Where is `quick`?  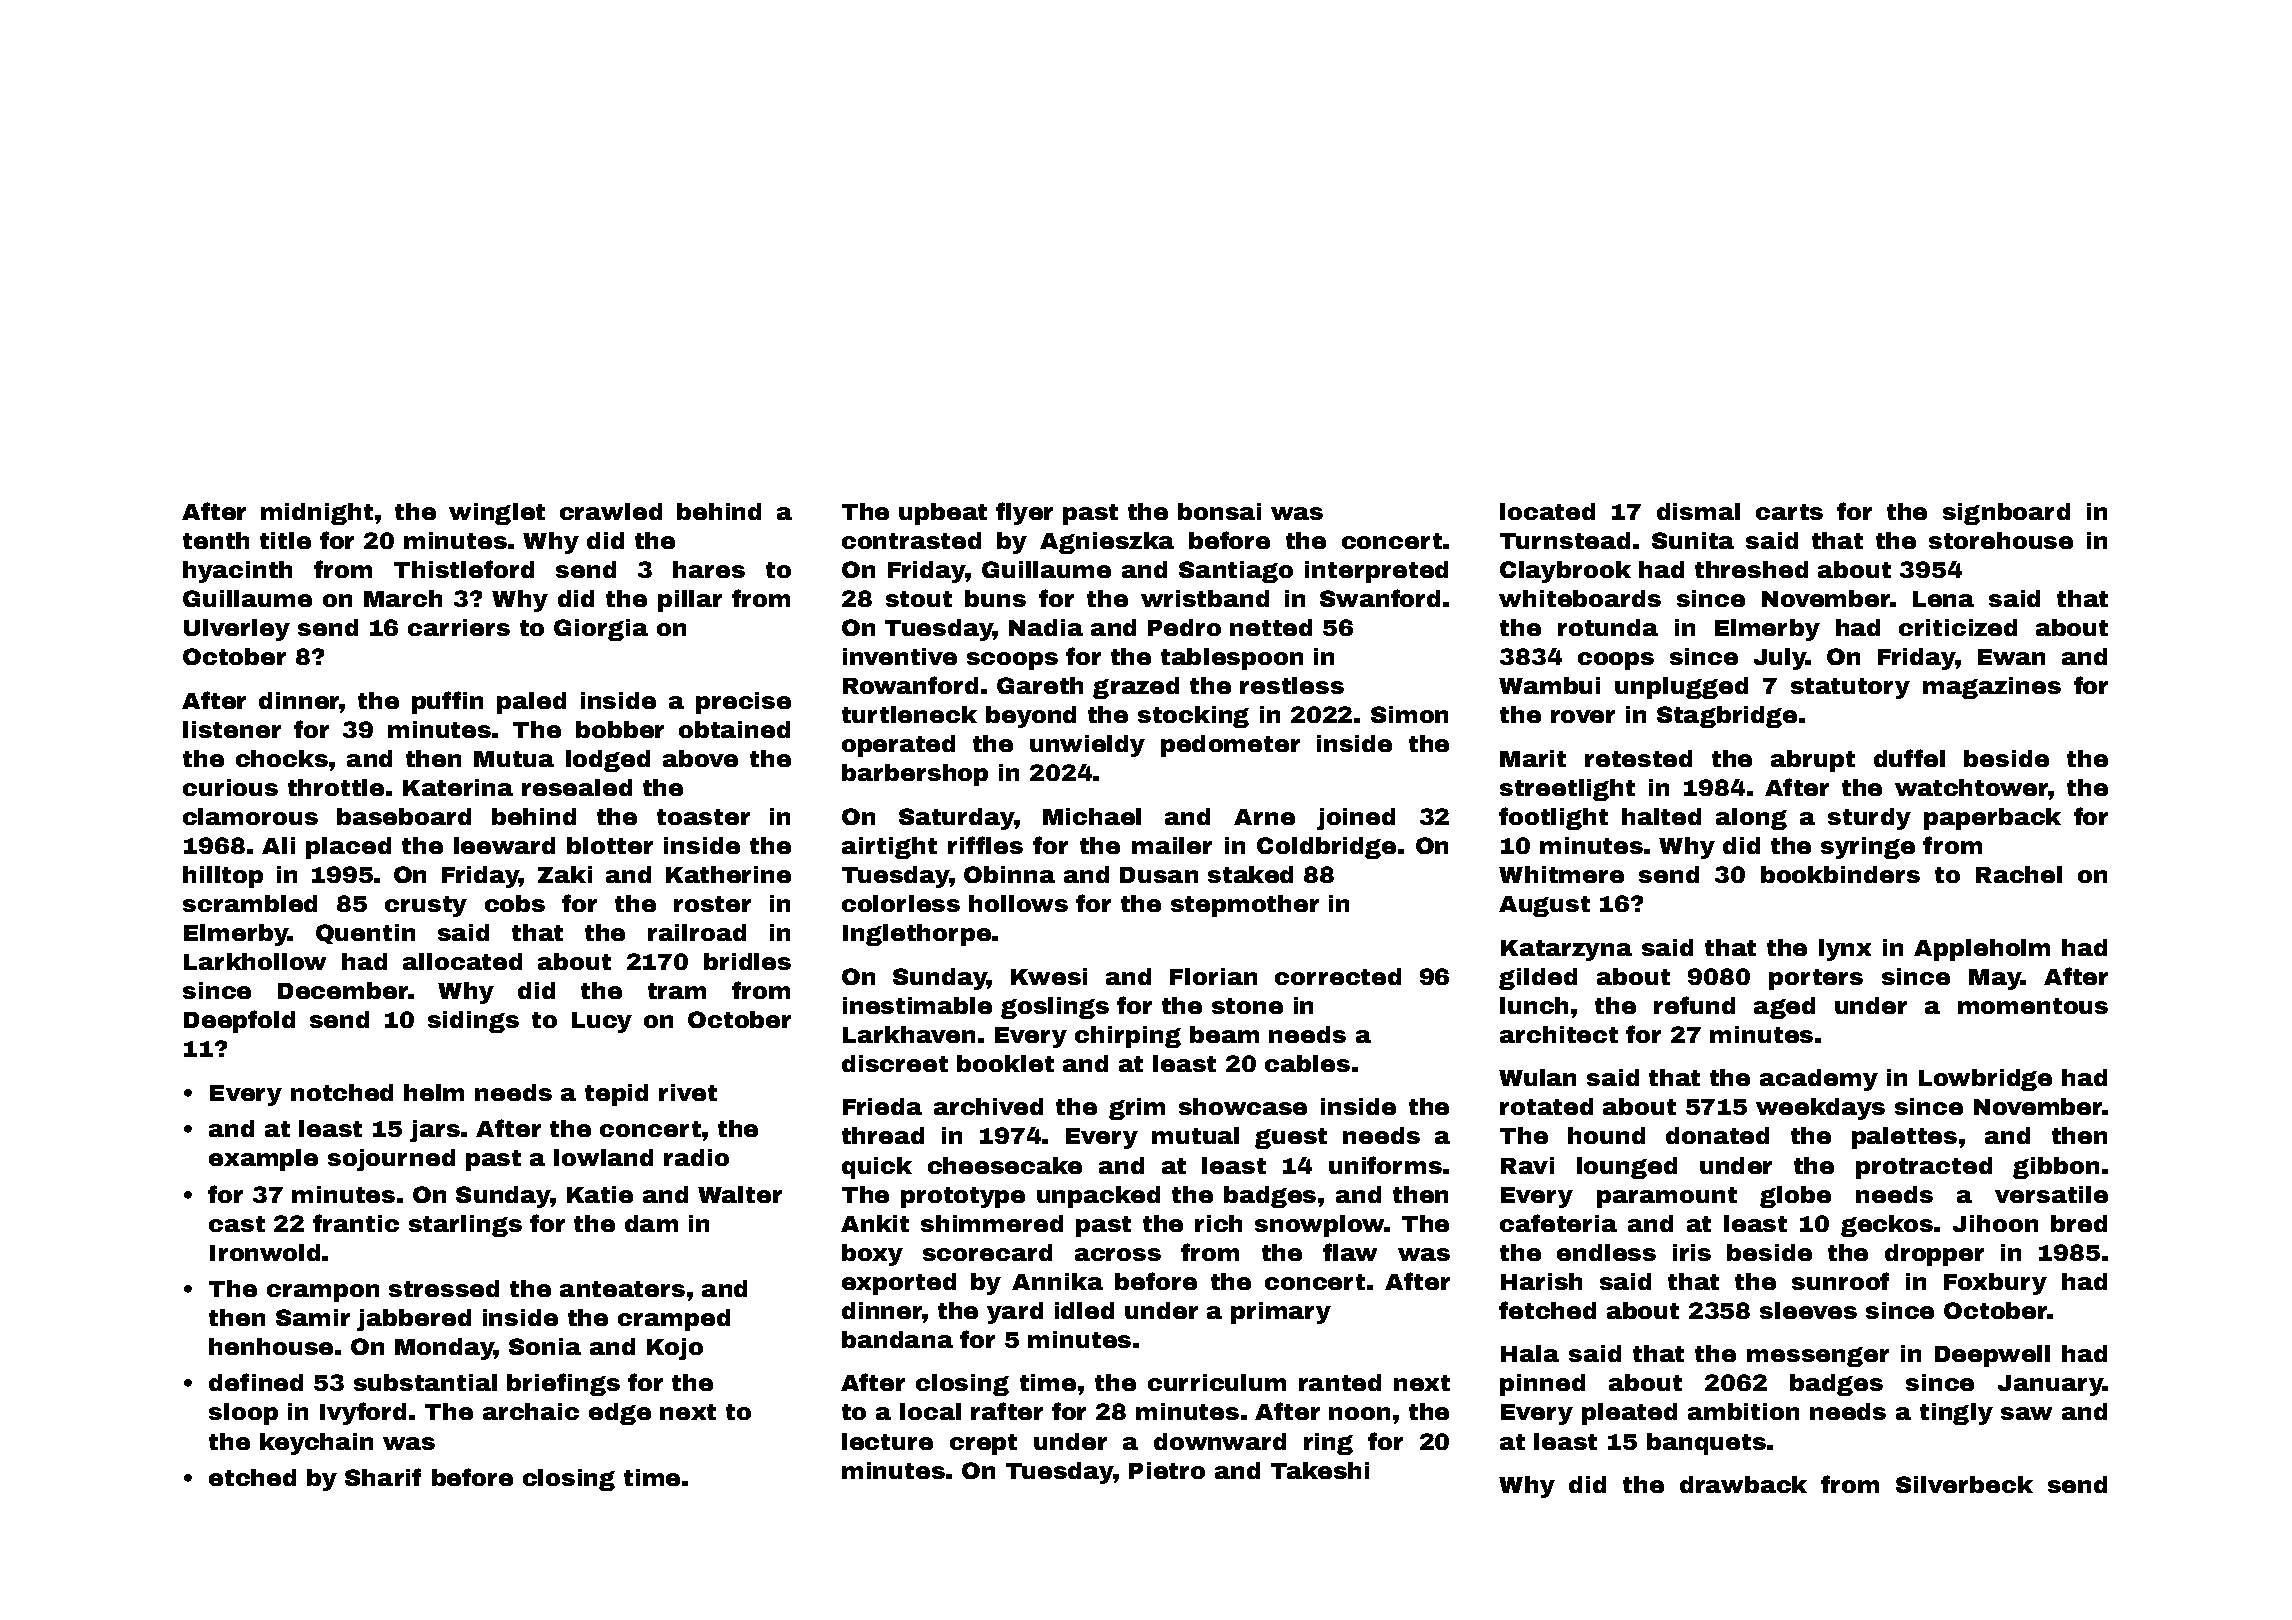
quick is located at coordinates (877, 1168).
